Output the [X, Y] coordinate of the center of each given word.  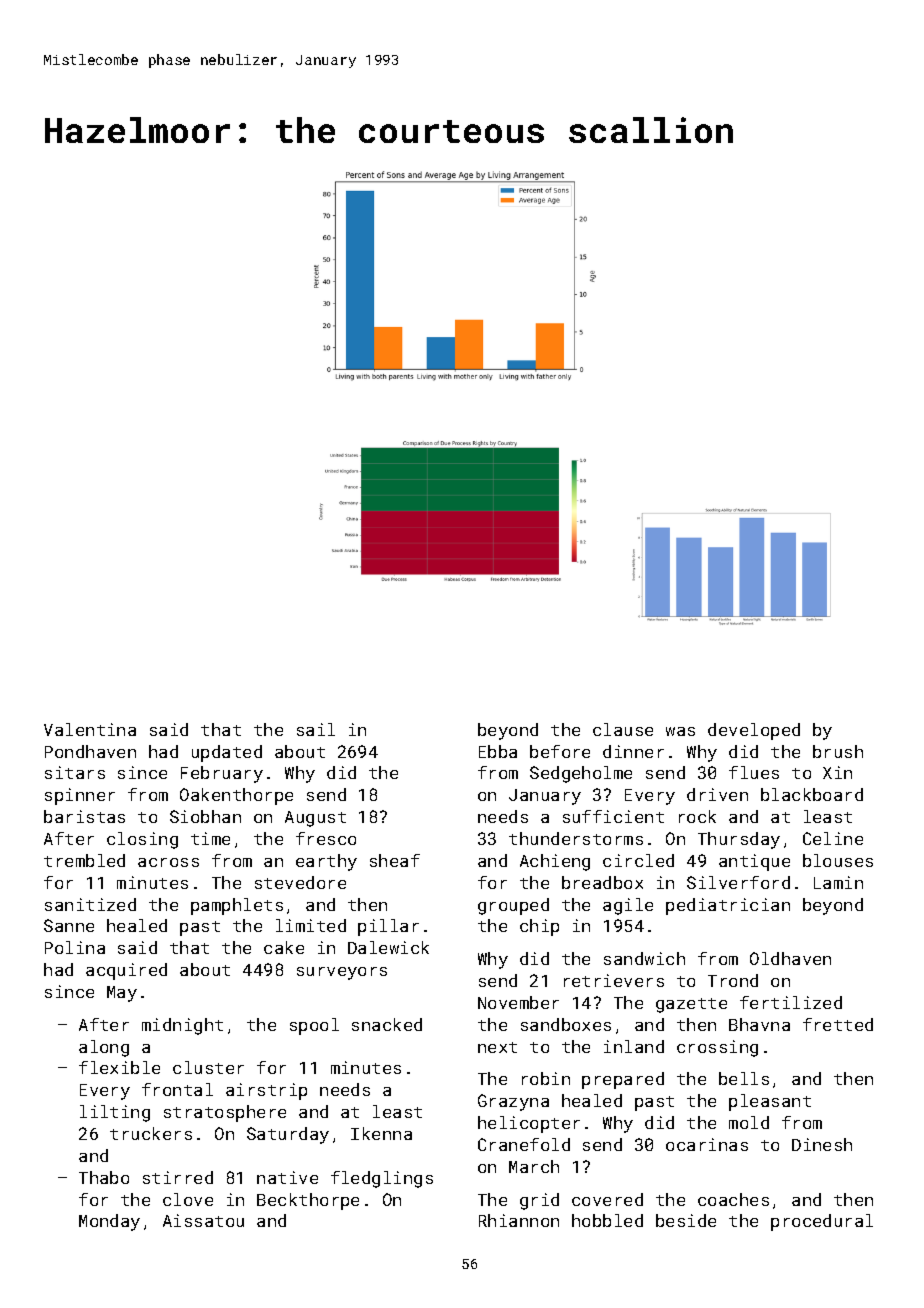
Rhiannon [519, 1220]
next [497, 1047]
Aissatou [203, 1220]
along [104, 1048]
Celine [833, 838]
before [560, 751]
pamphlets [237, 906]
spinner [80, 796]
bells [744, 1078]
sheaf [395, 860]
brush [838, 751]
